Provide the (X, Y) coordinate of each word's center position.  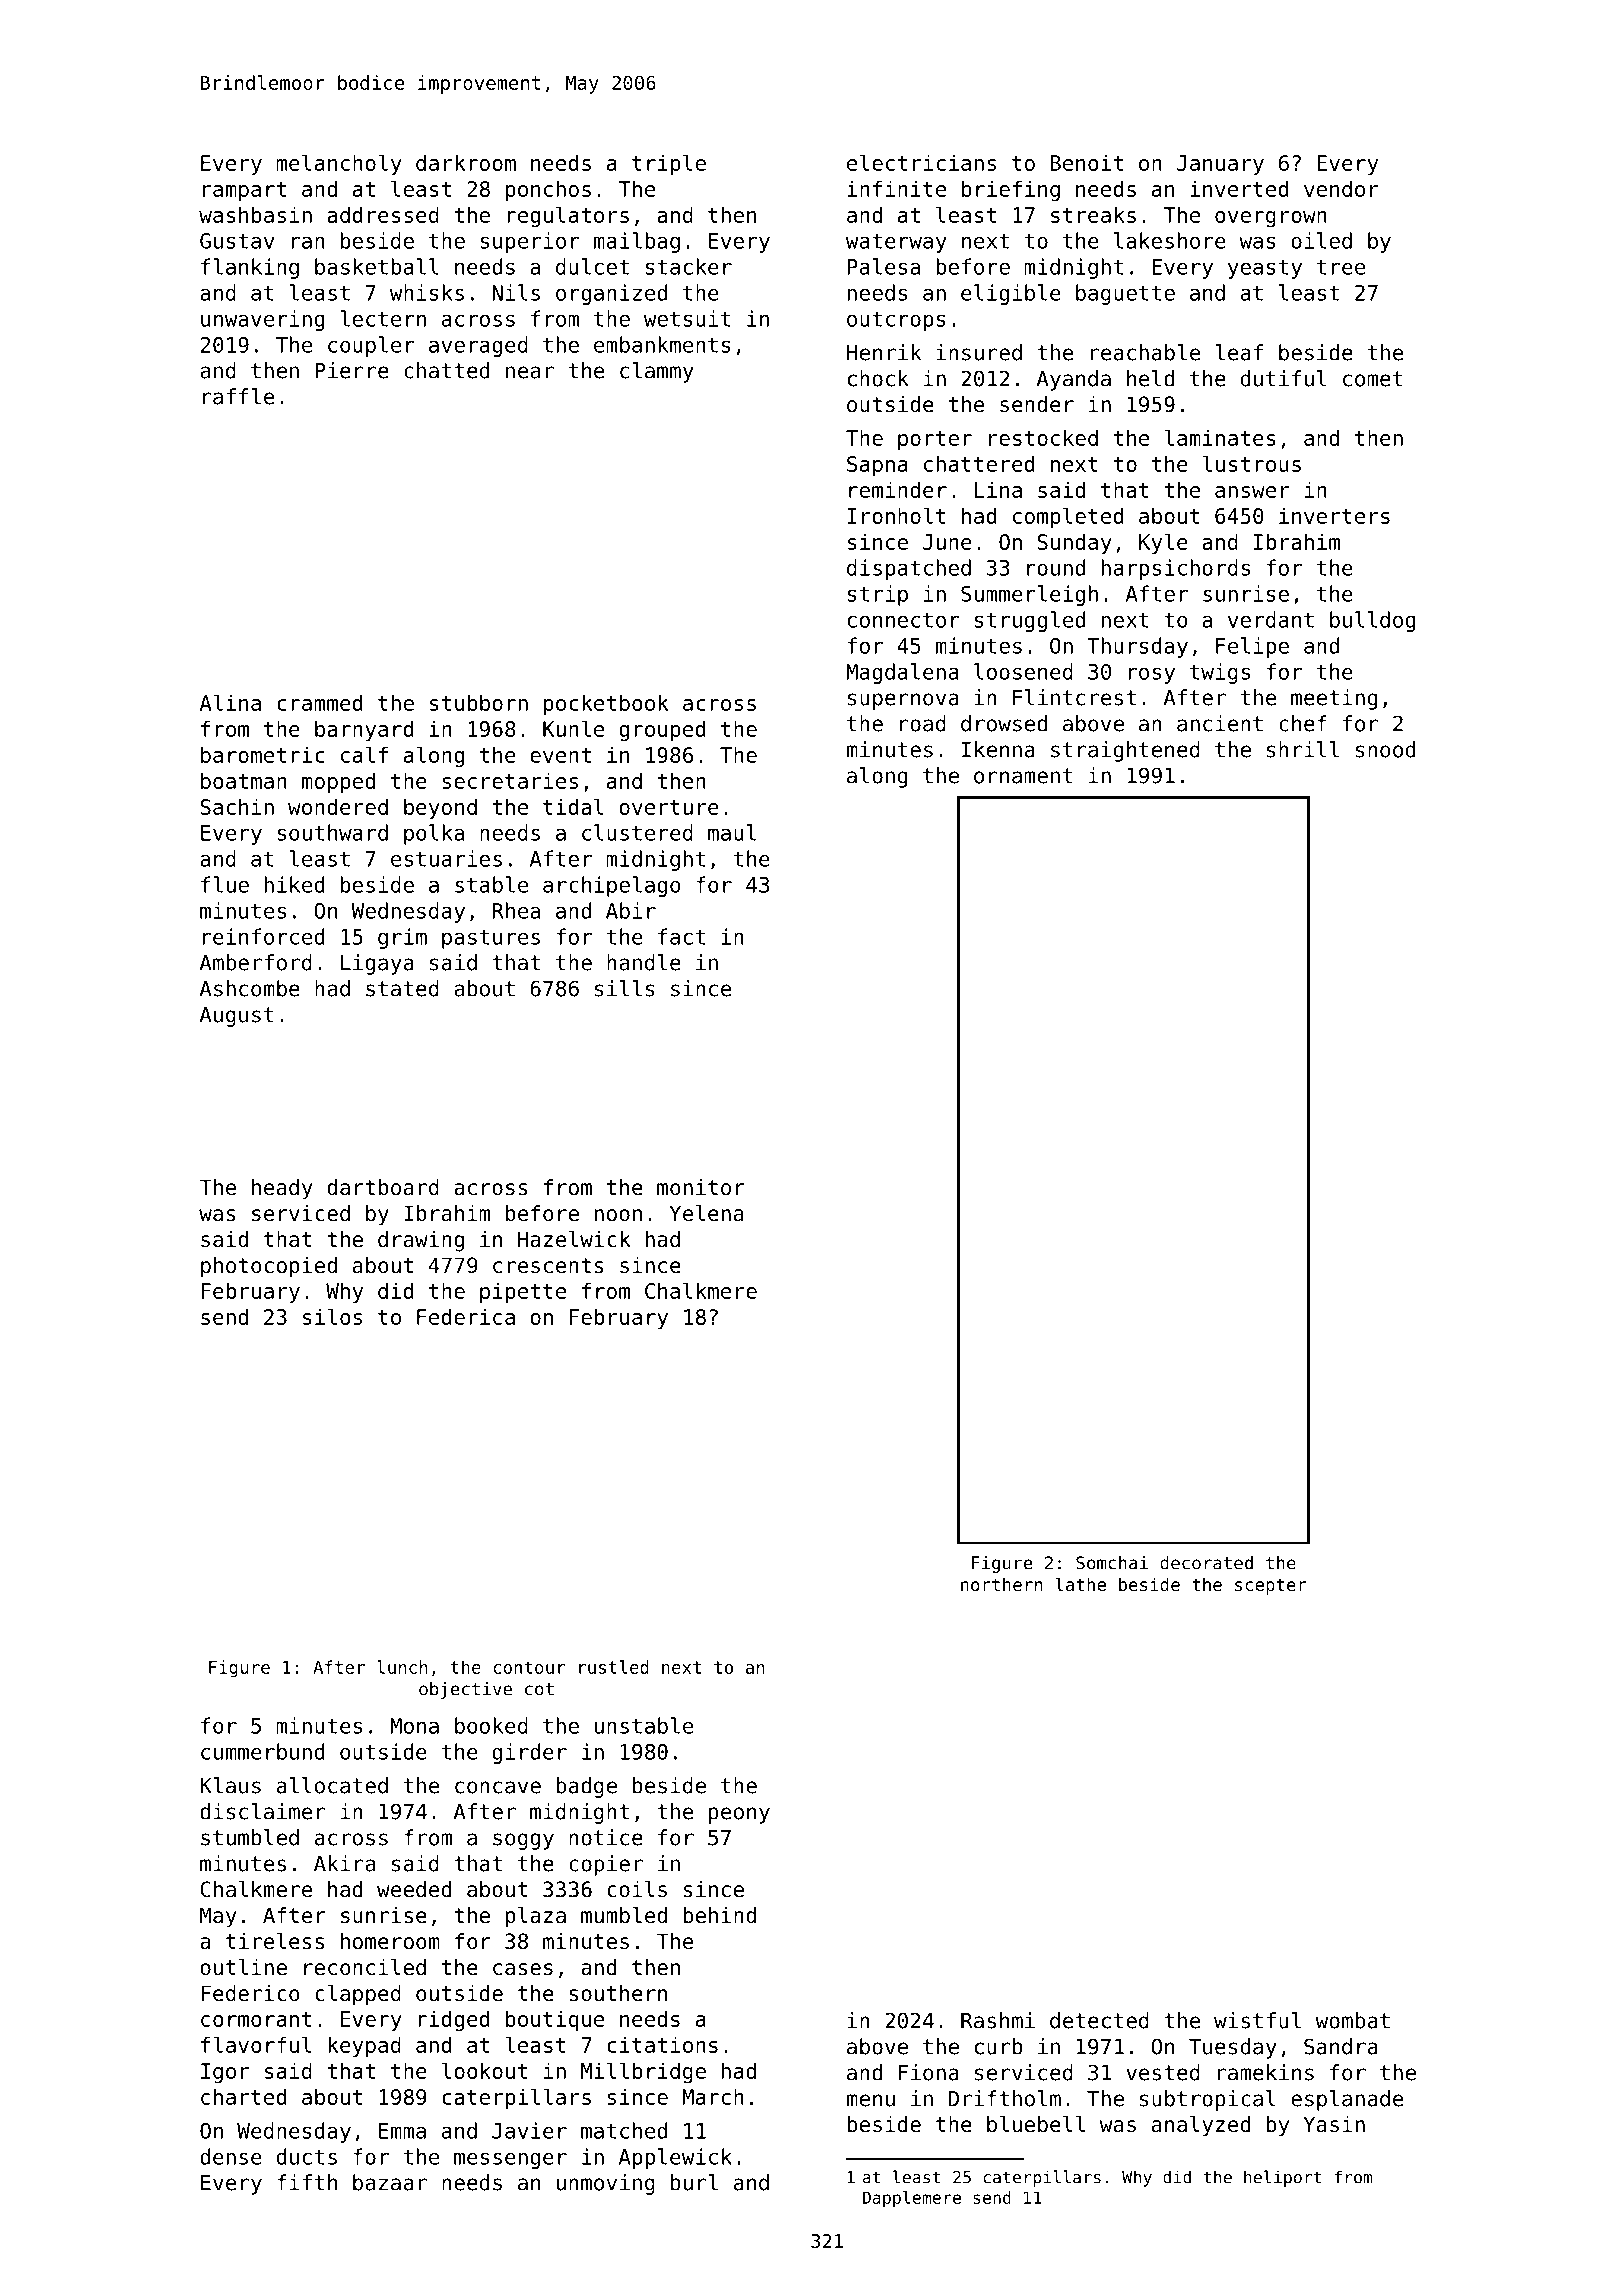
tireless (275, 1941)
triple (669, 164)
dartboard (383, 1187)
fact (681, 936)
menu (871, 2100)
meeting (1334, 699)
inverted (1239, 188)
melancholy (339, 164)
